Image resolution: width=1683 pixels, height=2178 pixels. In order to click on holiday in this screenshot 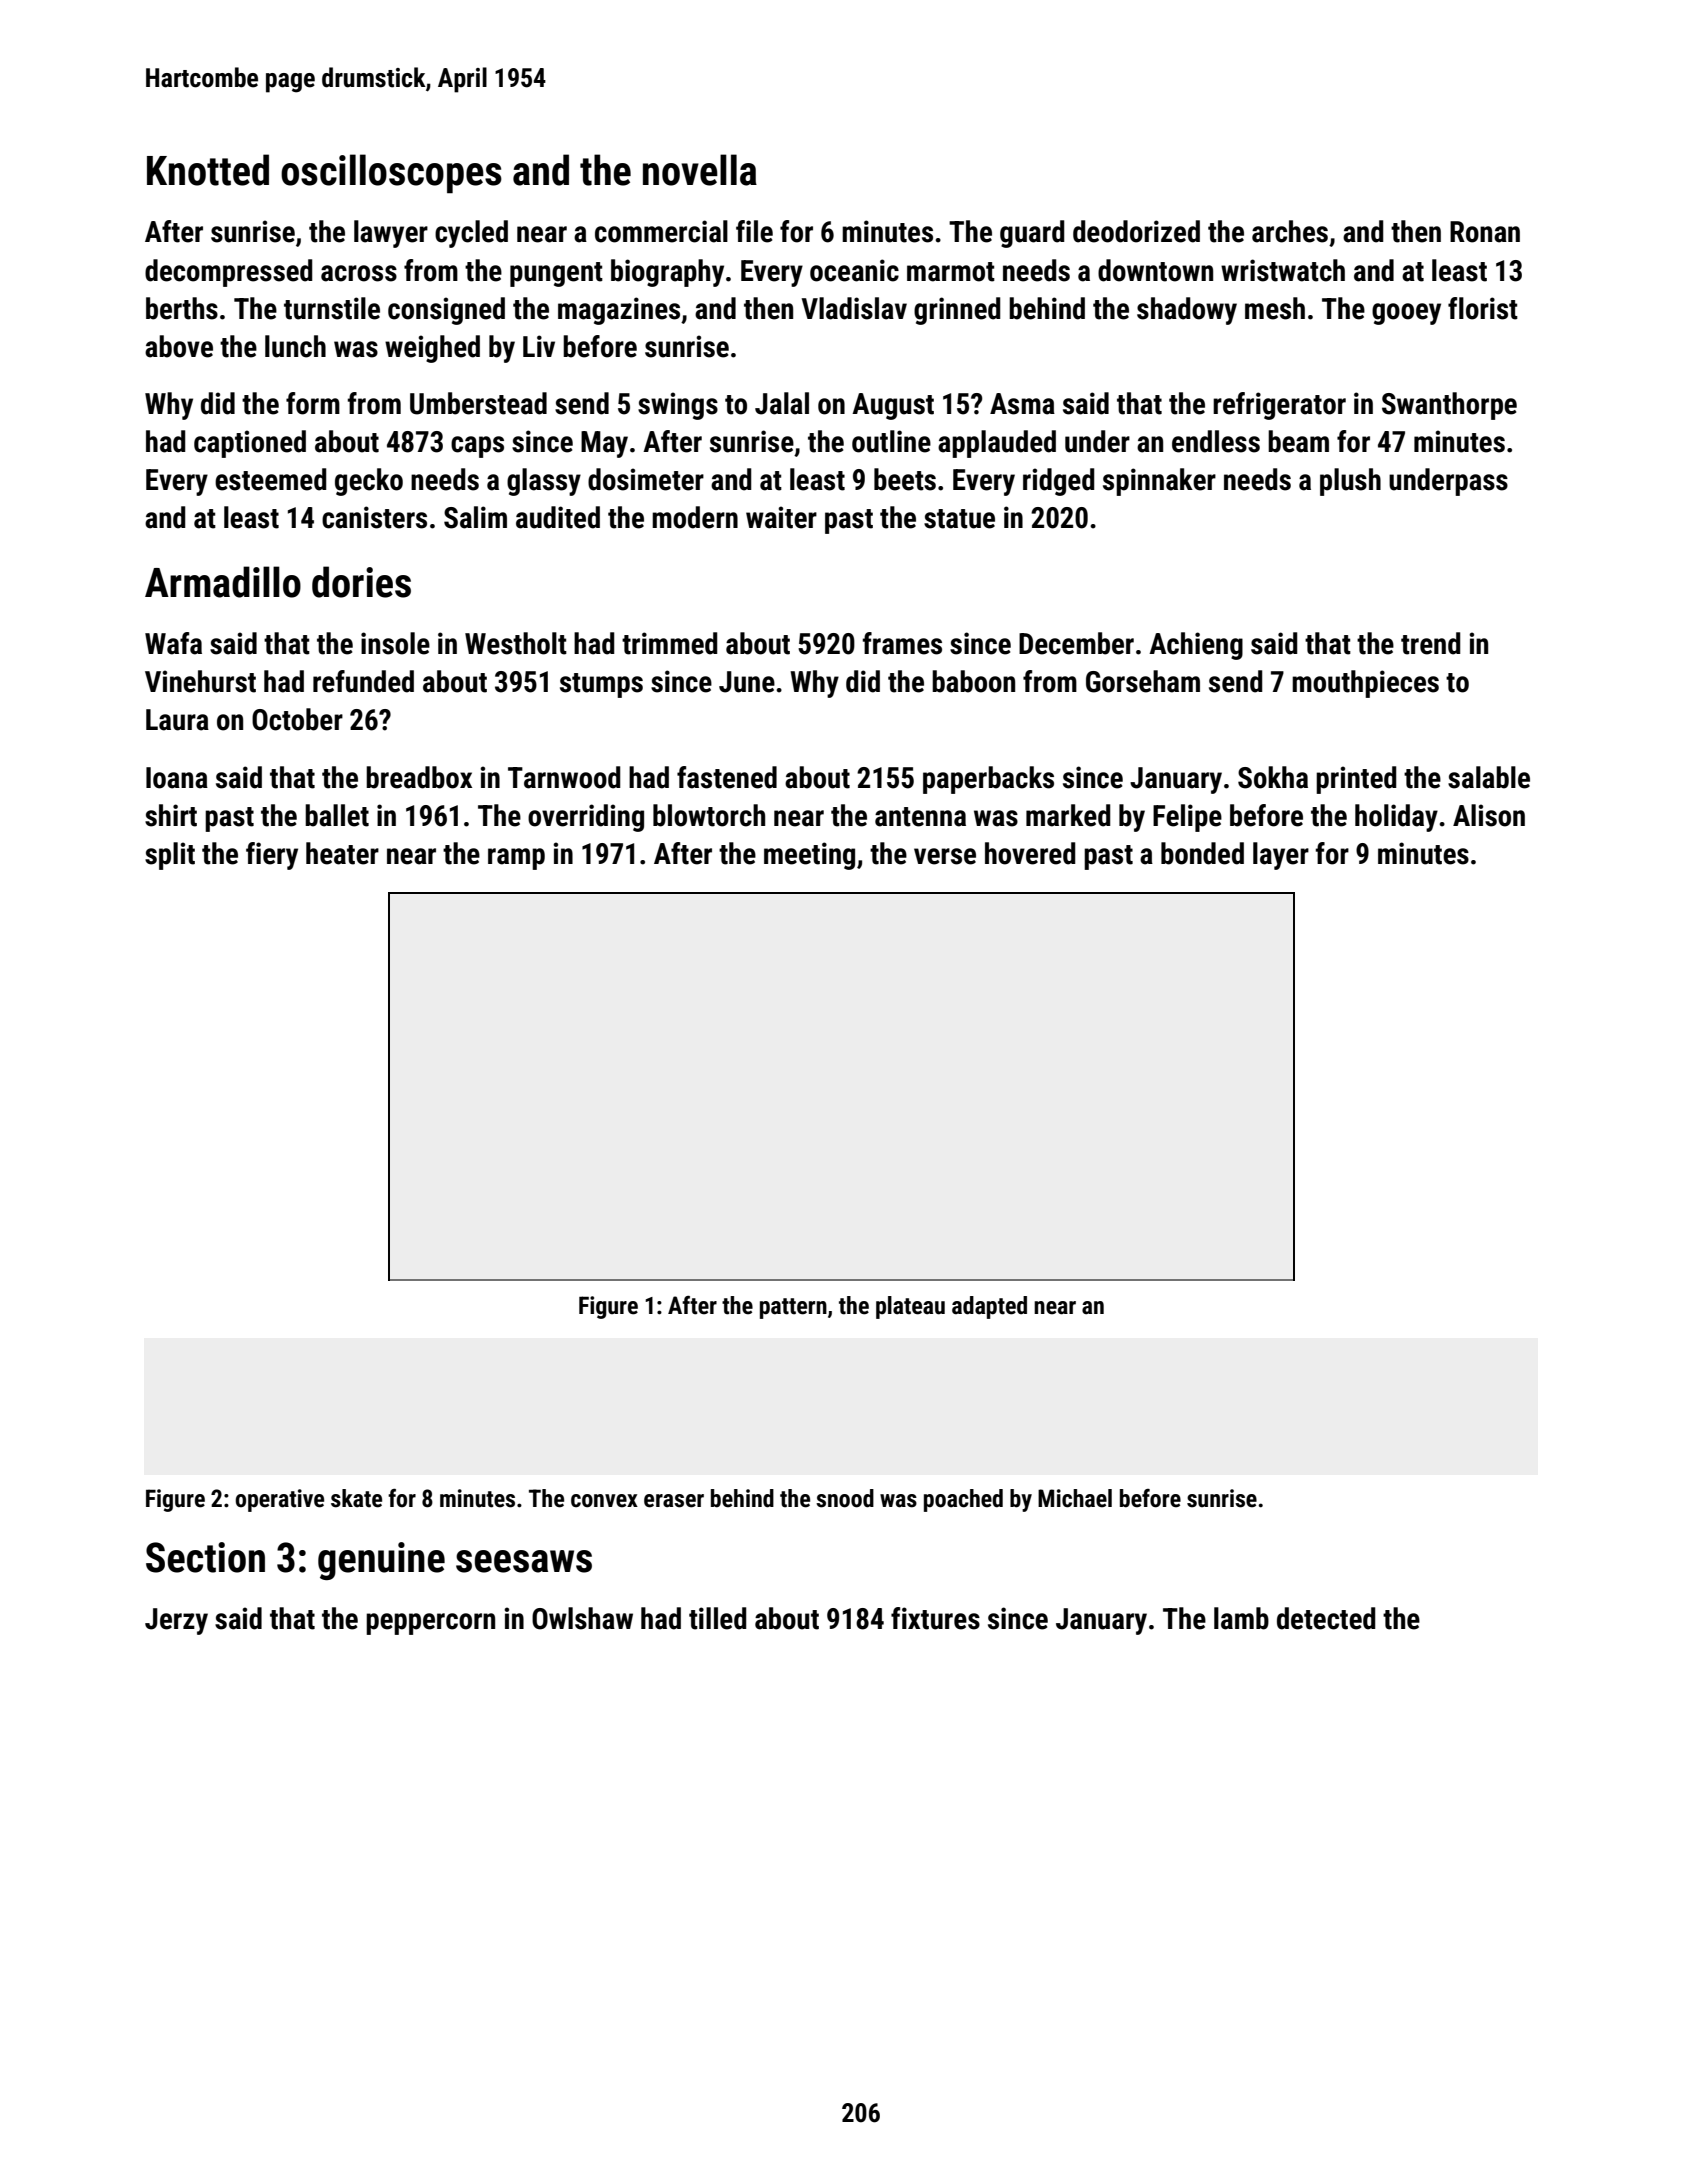, I will do `click(1396, 818)`.
